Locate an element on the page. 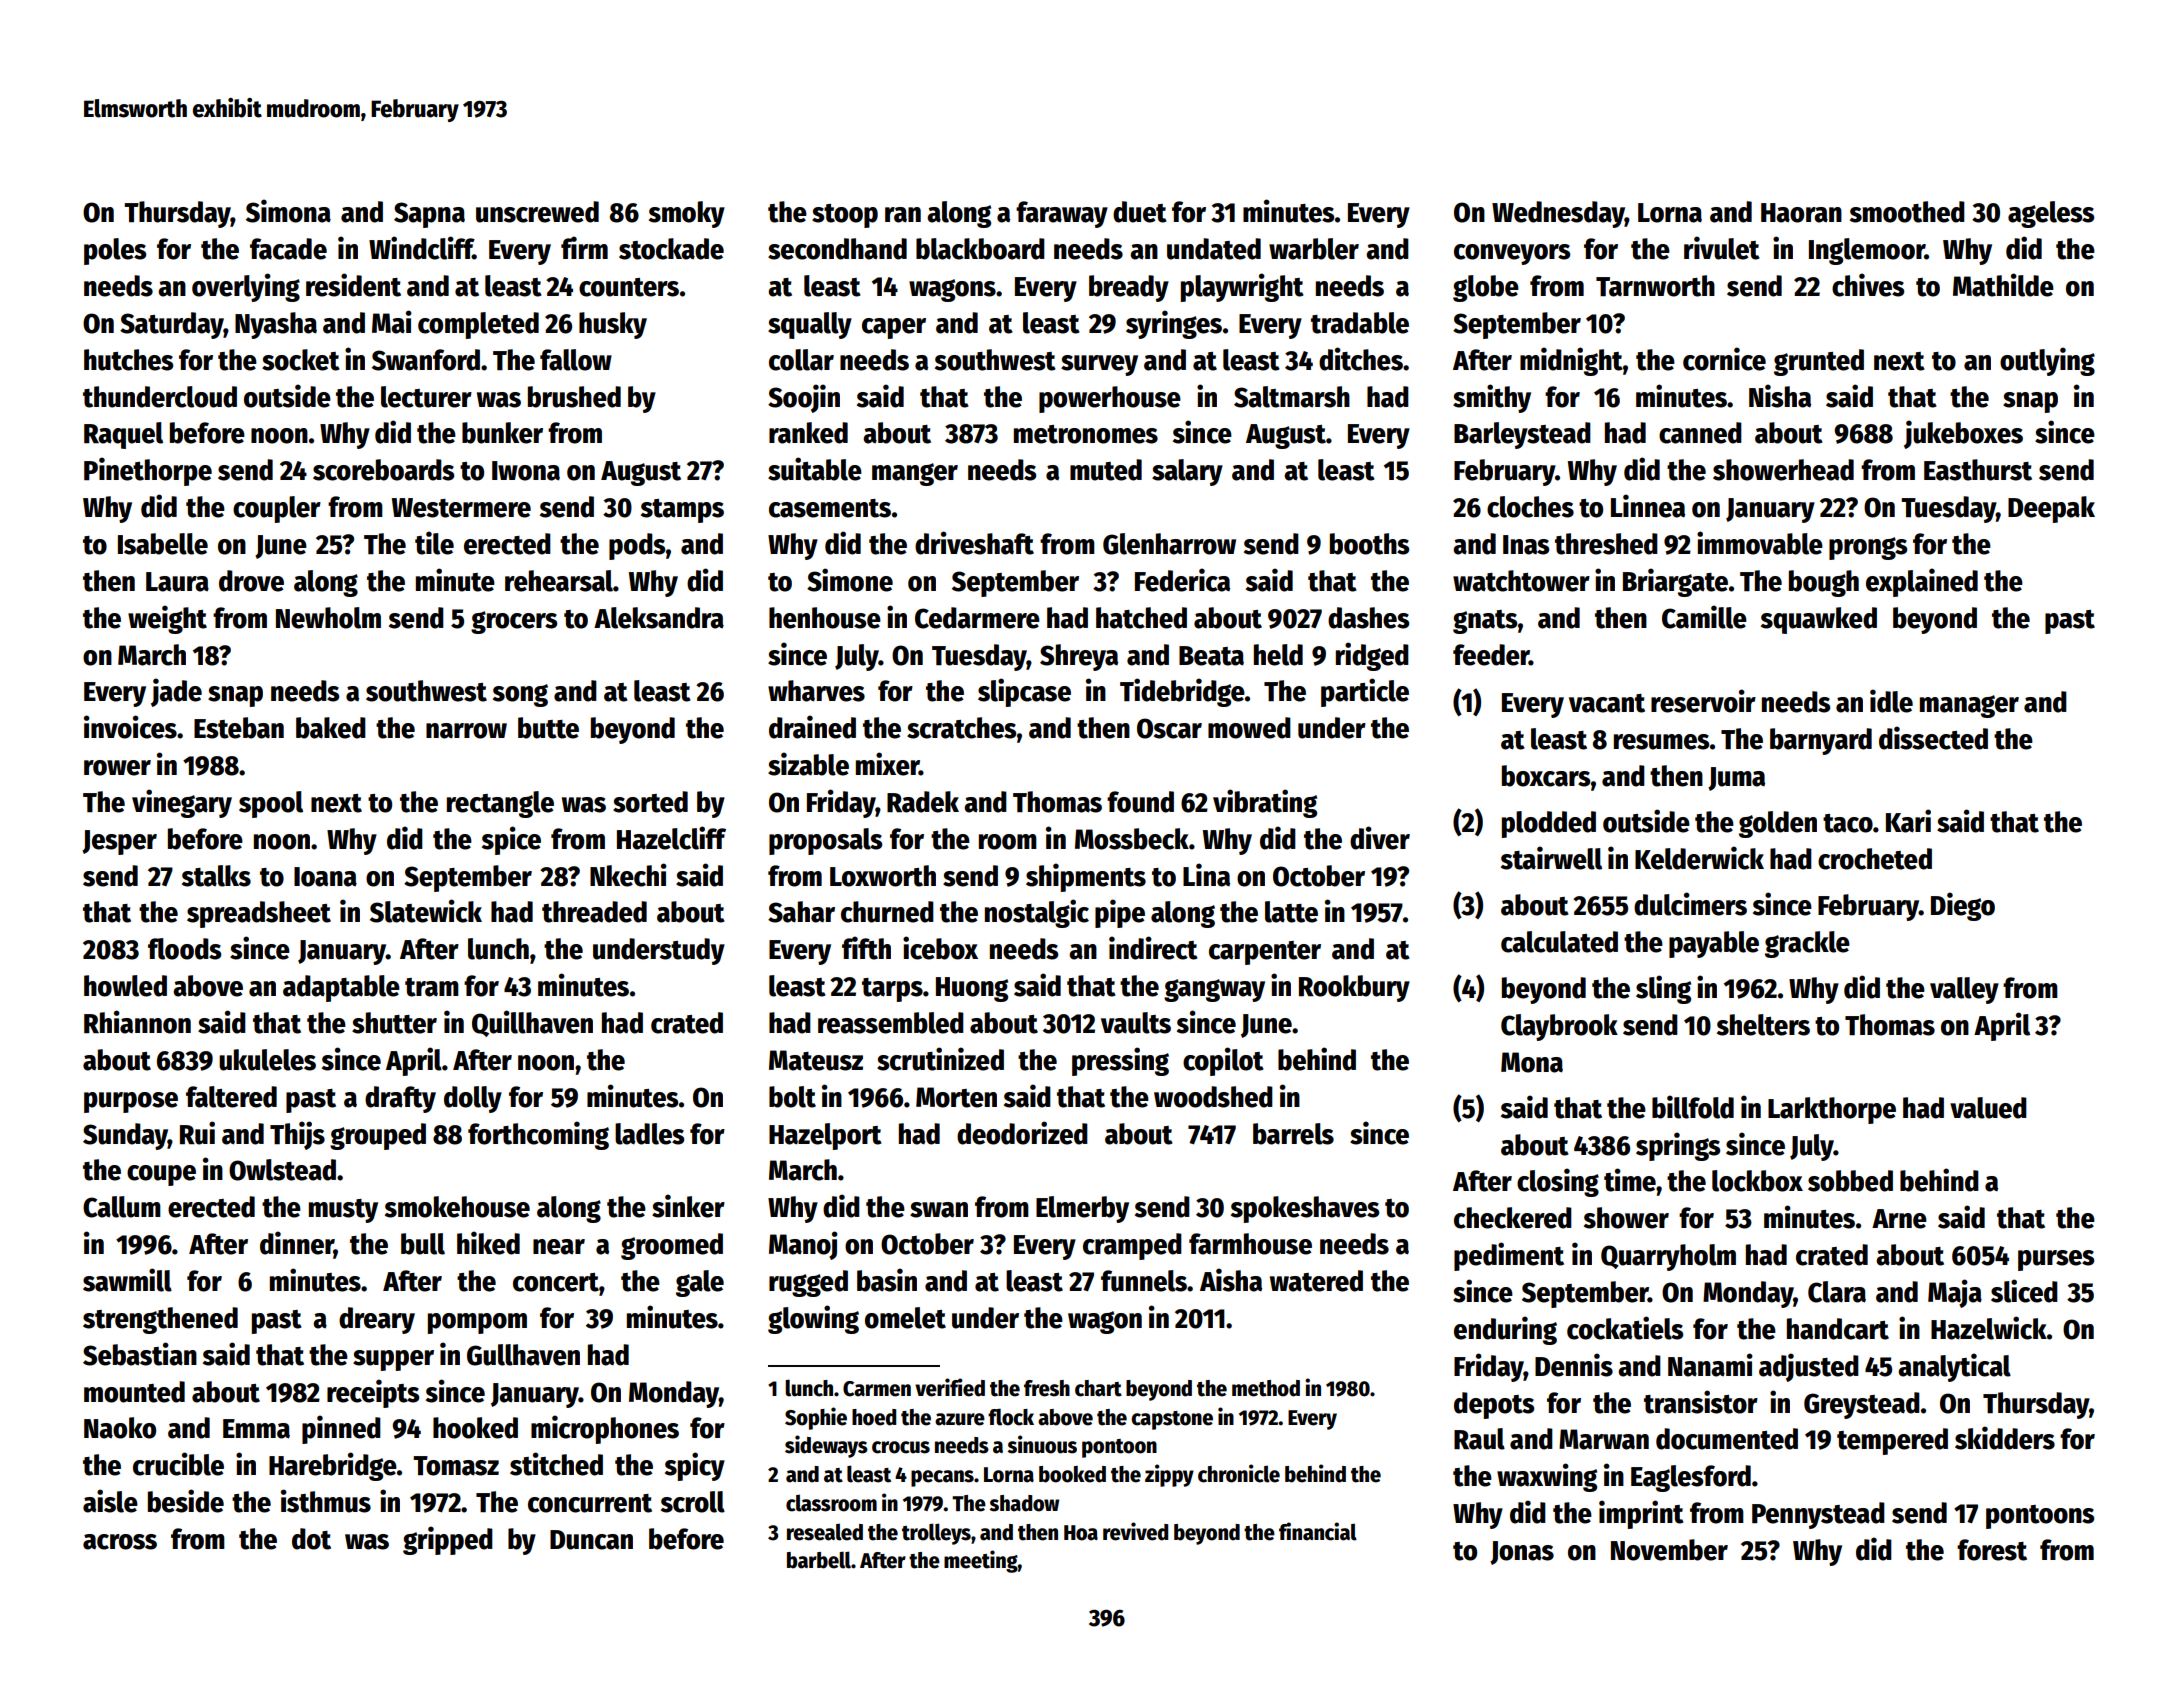  conveyors is located at coordinates (1512, 254).
